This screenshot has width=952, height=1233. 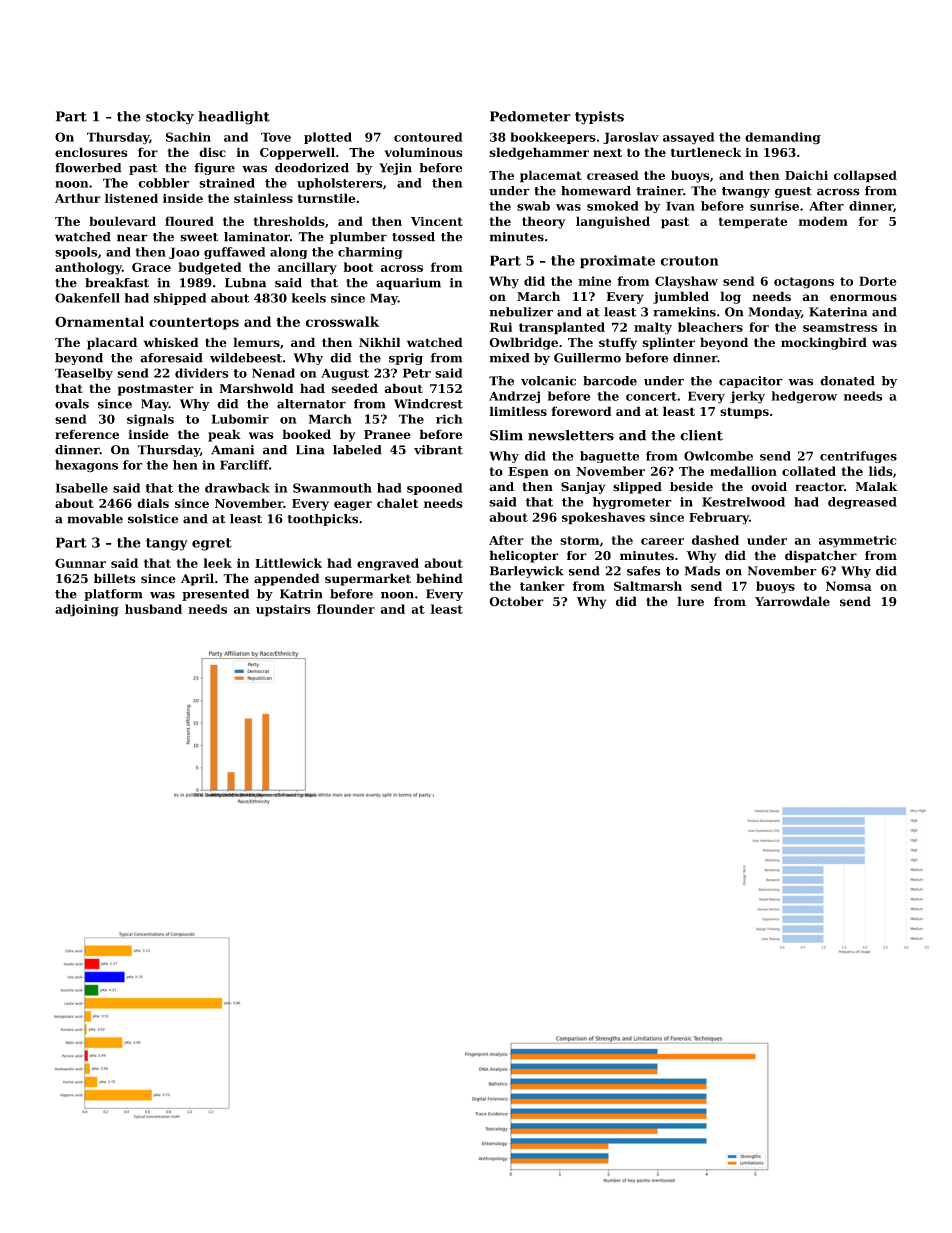 I want to click on disc, so click(x=212, y=152).
